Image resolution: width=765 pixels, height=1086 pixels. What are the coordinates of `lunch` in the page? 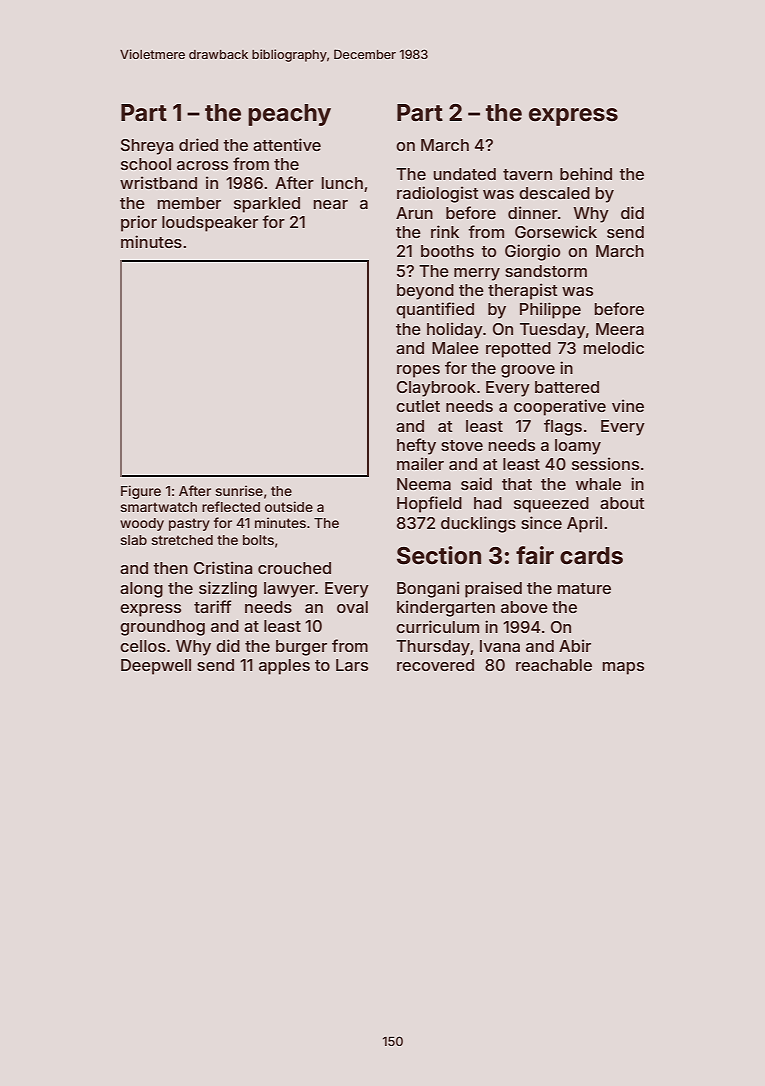 It's located at (342, 183).
